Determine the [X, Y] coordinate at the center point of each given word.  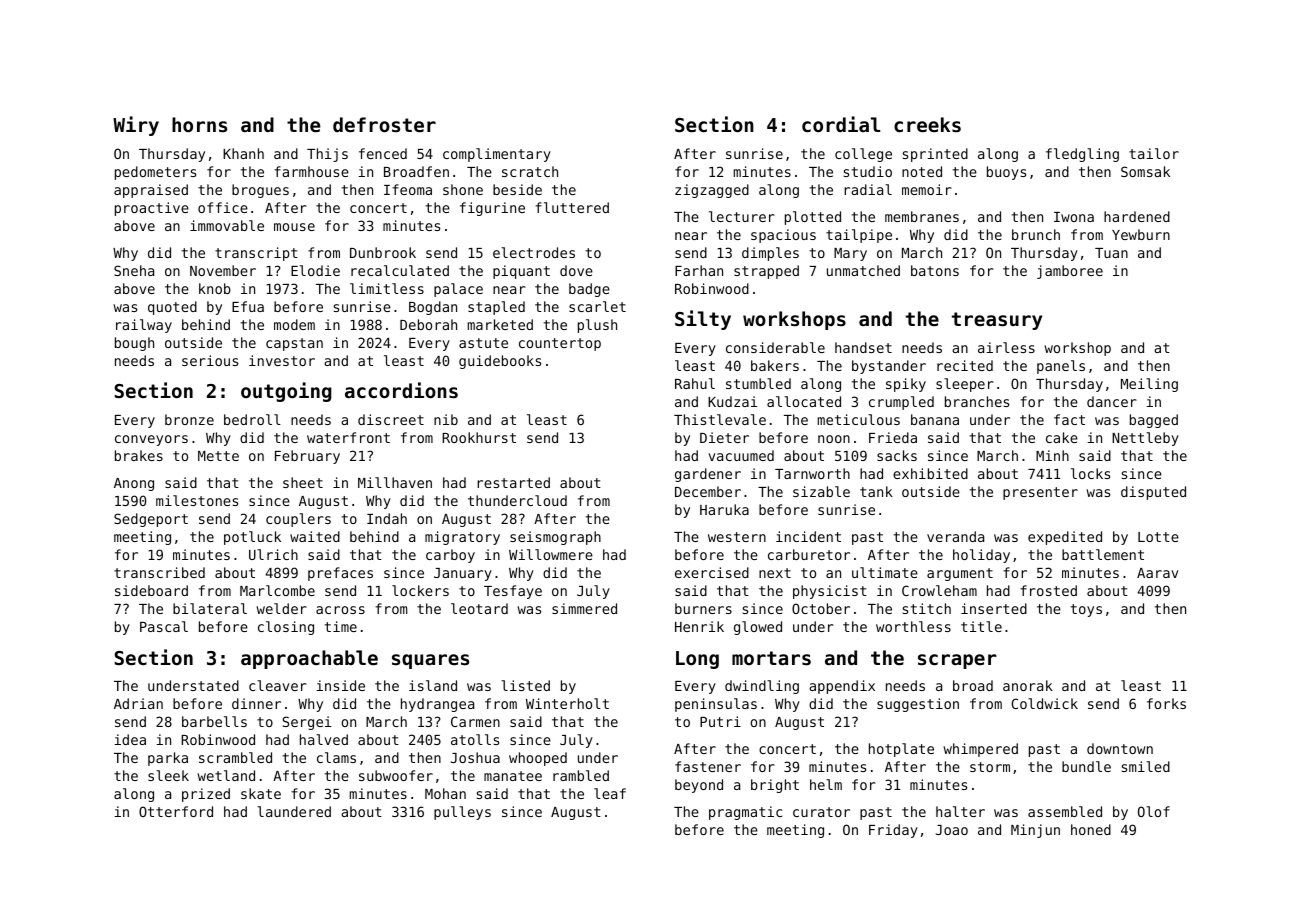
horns [199, 124]
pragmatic [745, 813]
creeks [927, 125]
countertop [560, 344]
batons [935, 270]
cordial [841, 124]
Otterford [176, 811]
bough [134, 344]
